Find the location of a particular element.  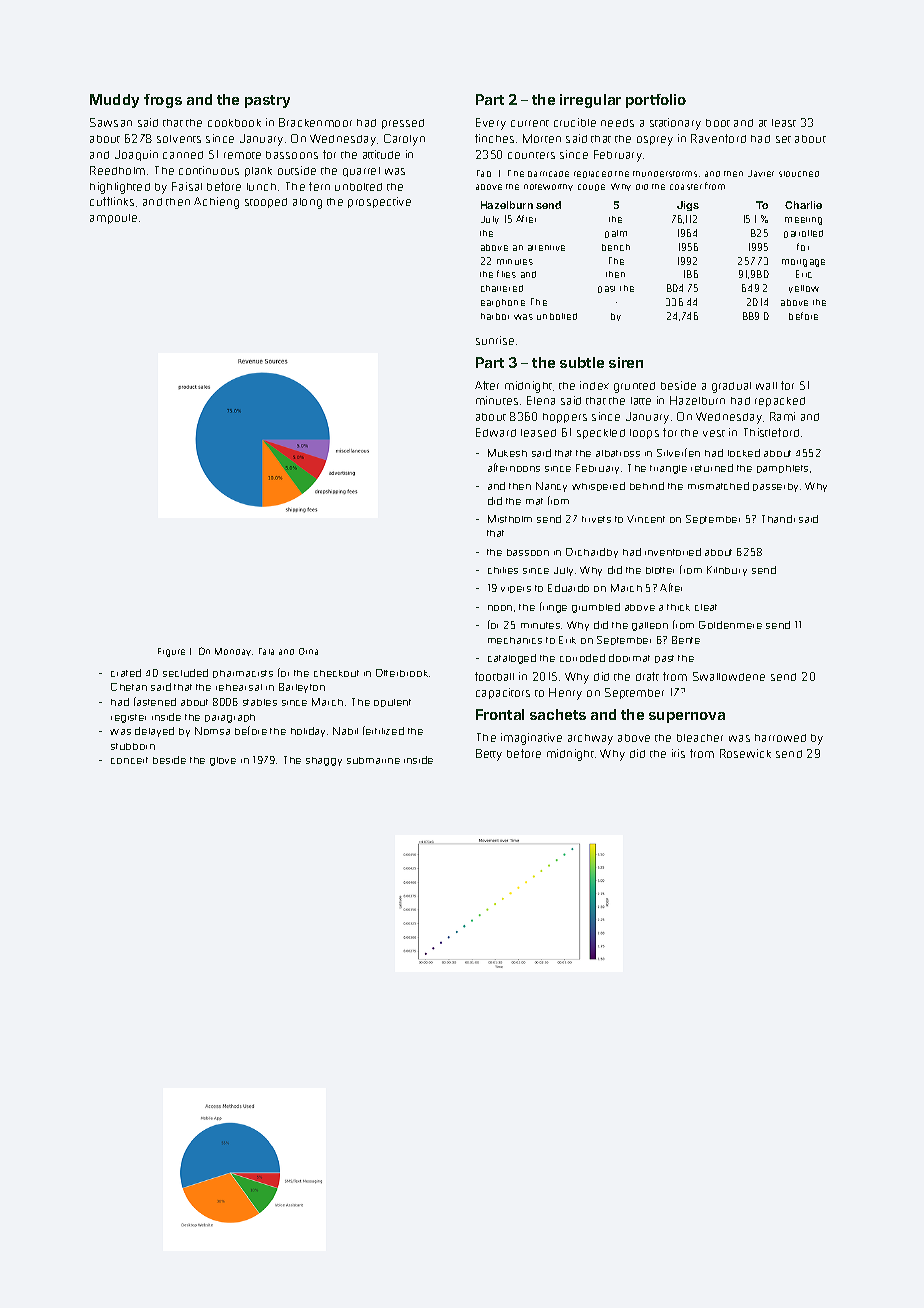

portfolio is located at coordinates (656, 101).
